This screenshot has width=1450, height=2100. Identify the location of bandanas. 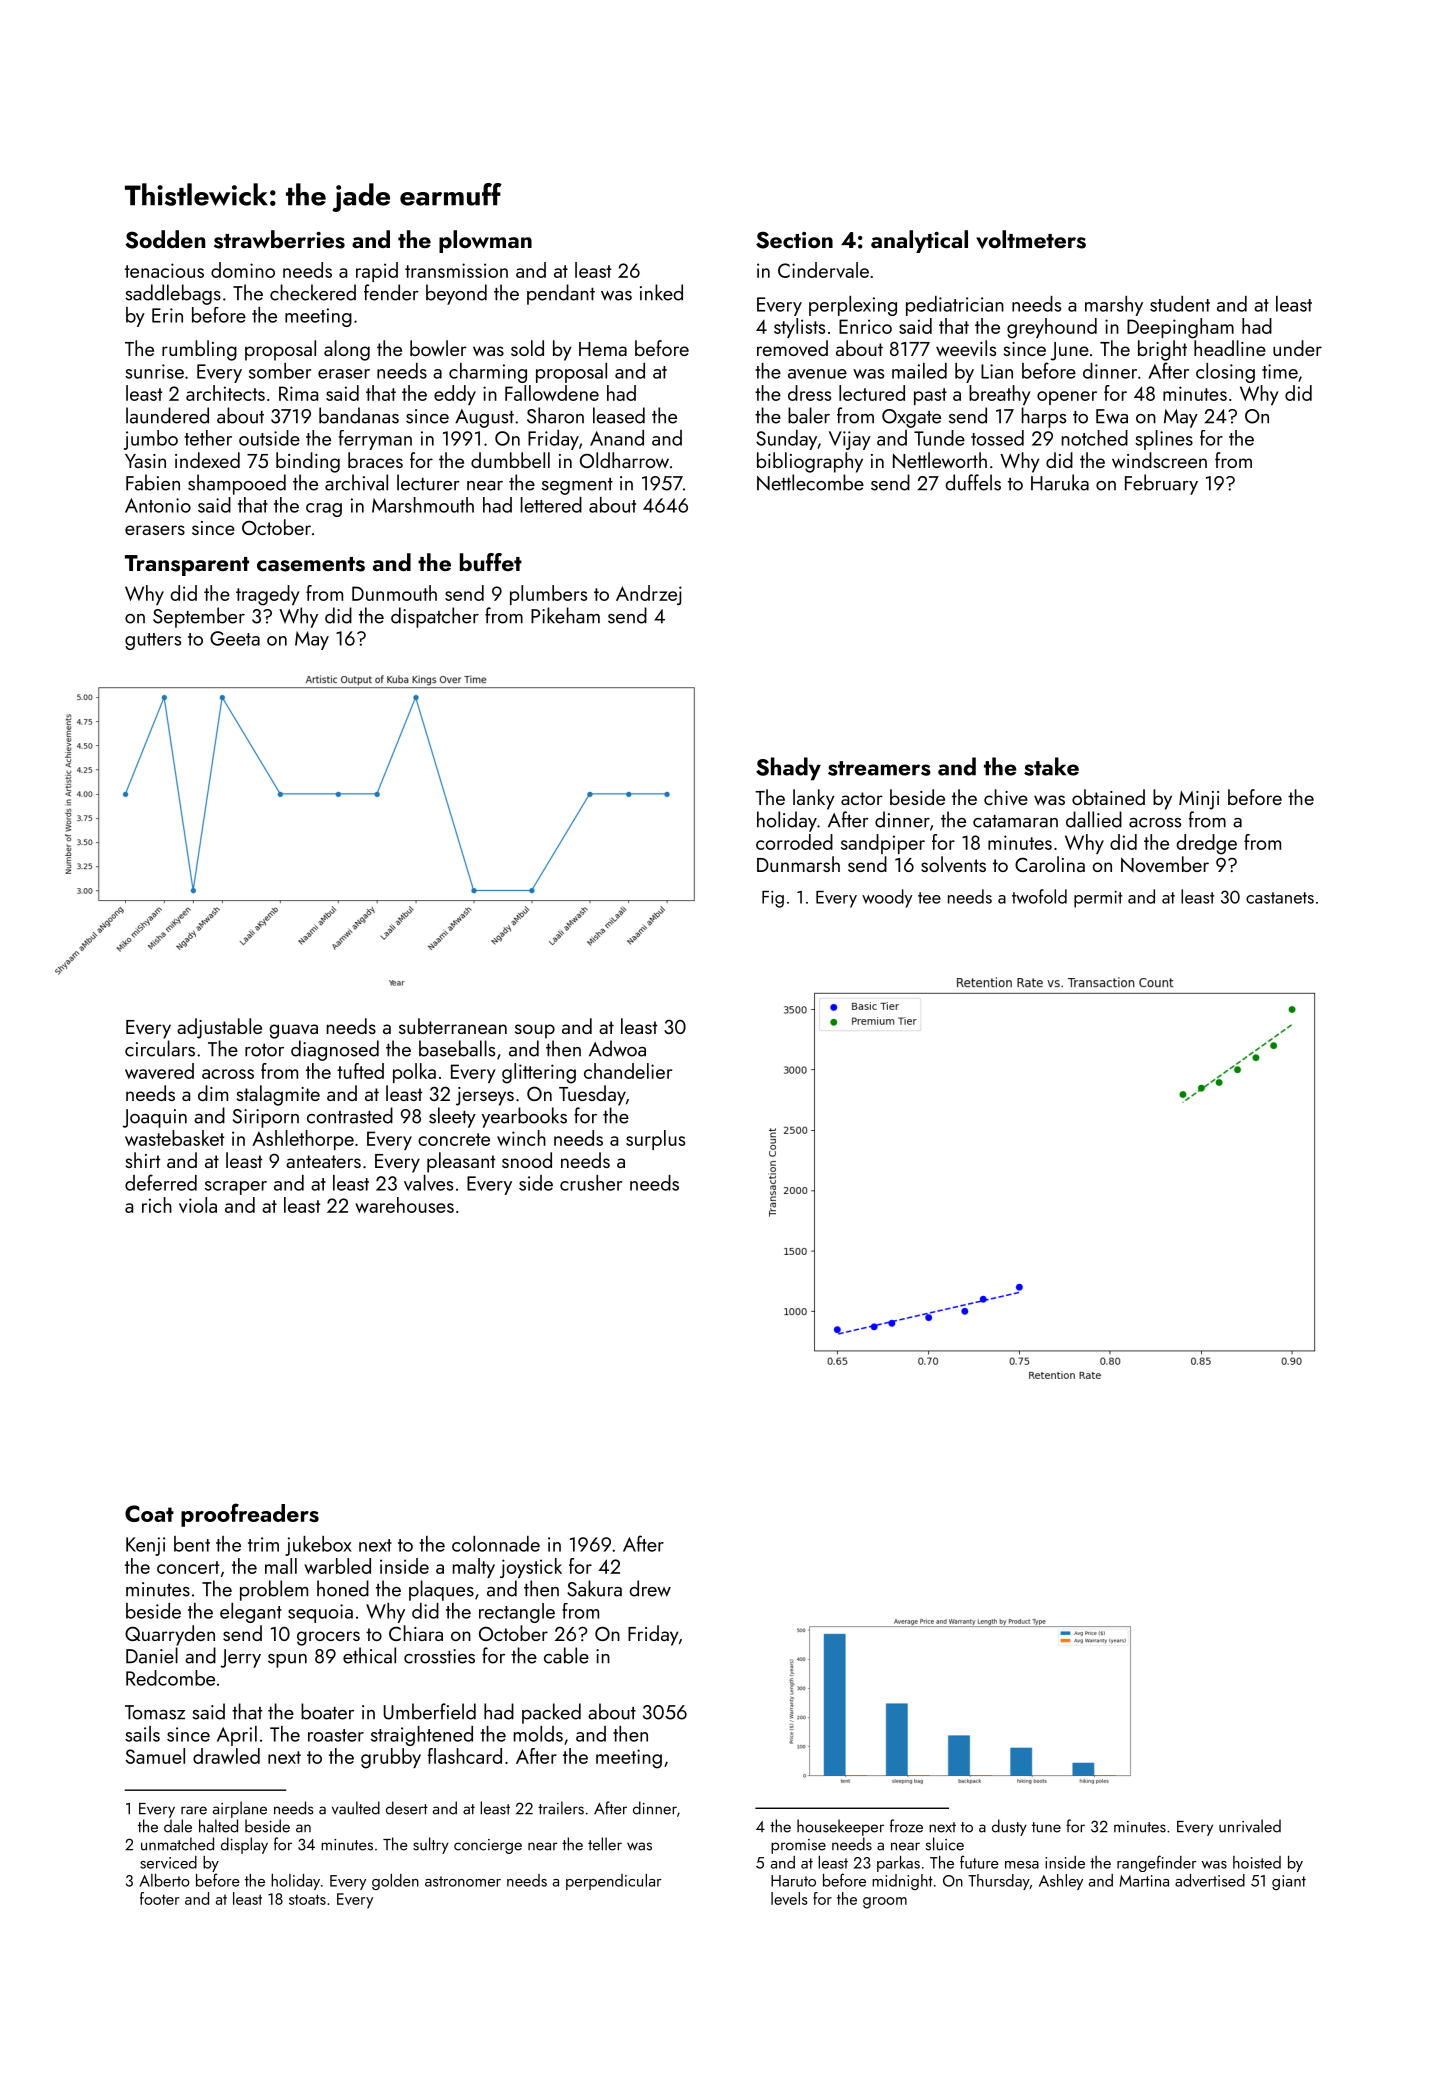
(359, 415).
